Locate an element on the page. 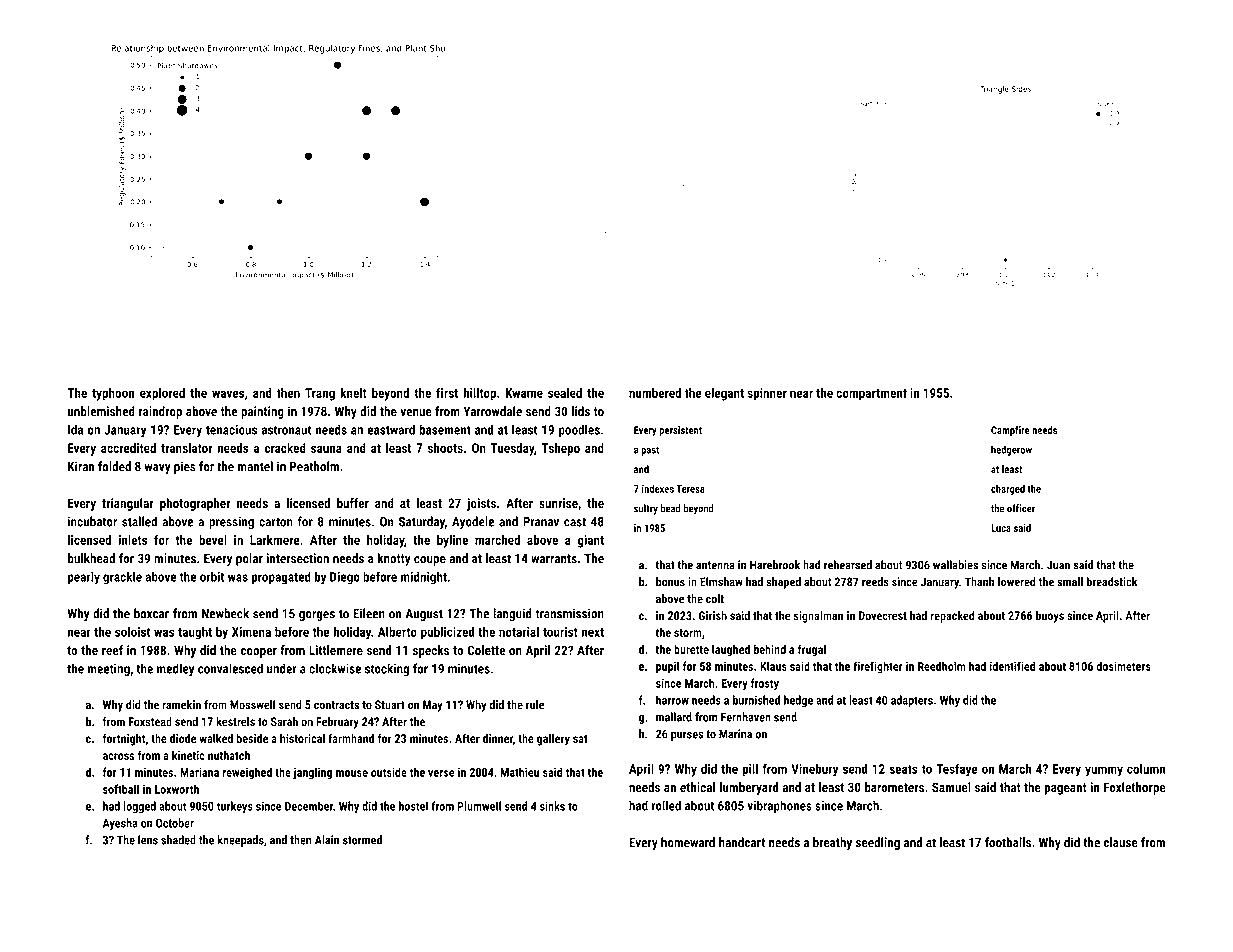 This document has height=952, width=1233. rehearsed is located at coordinates (848, 565).
